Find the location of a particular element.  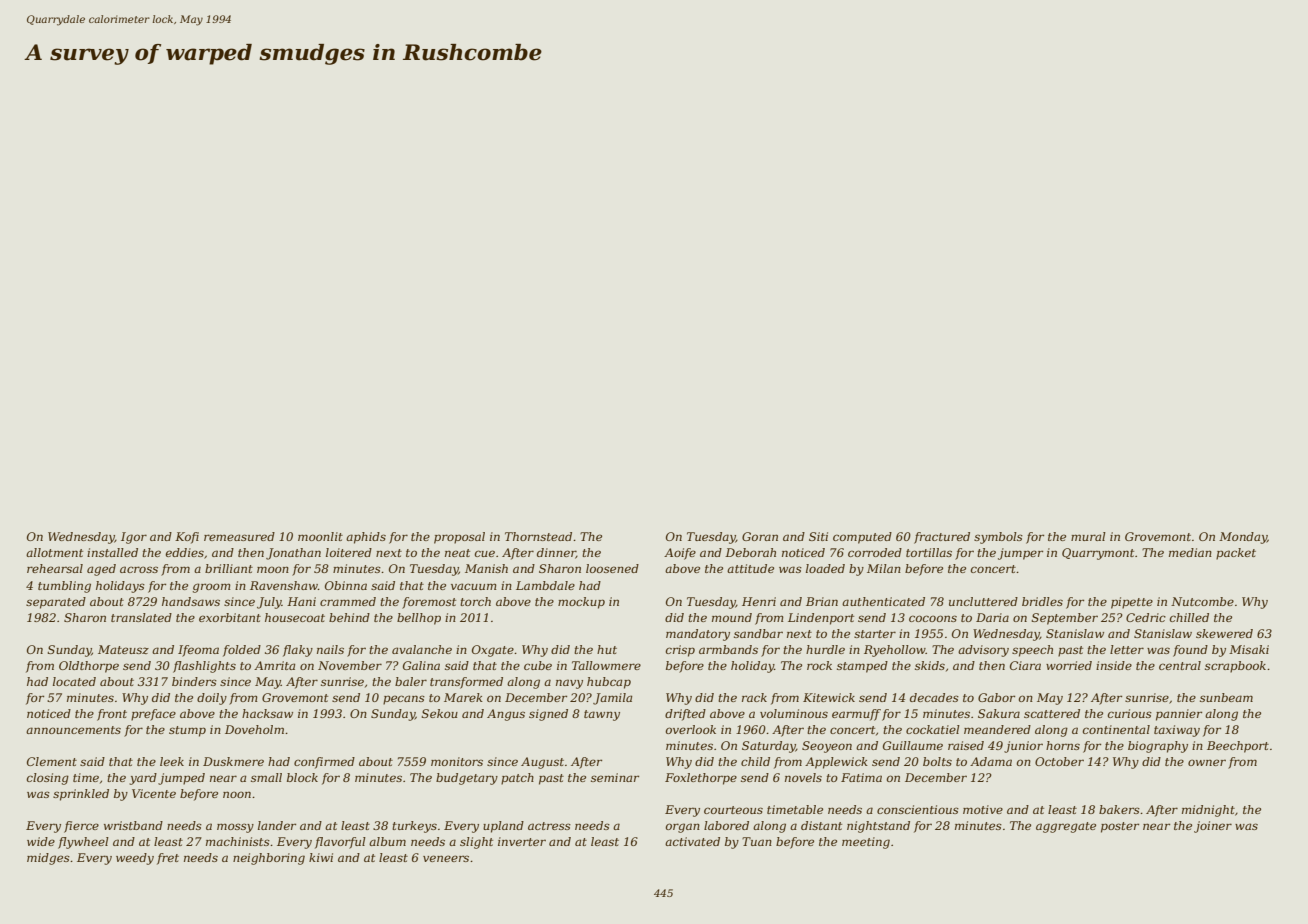

bolts is located at coordinates (937, 761).
